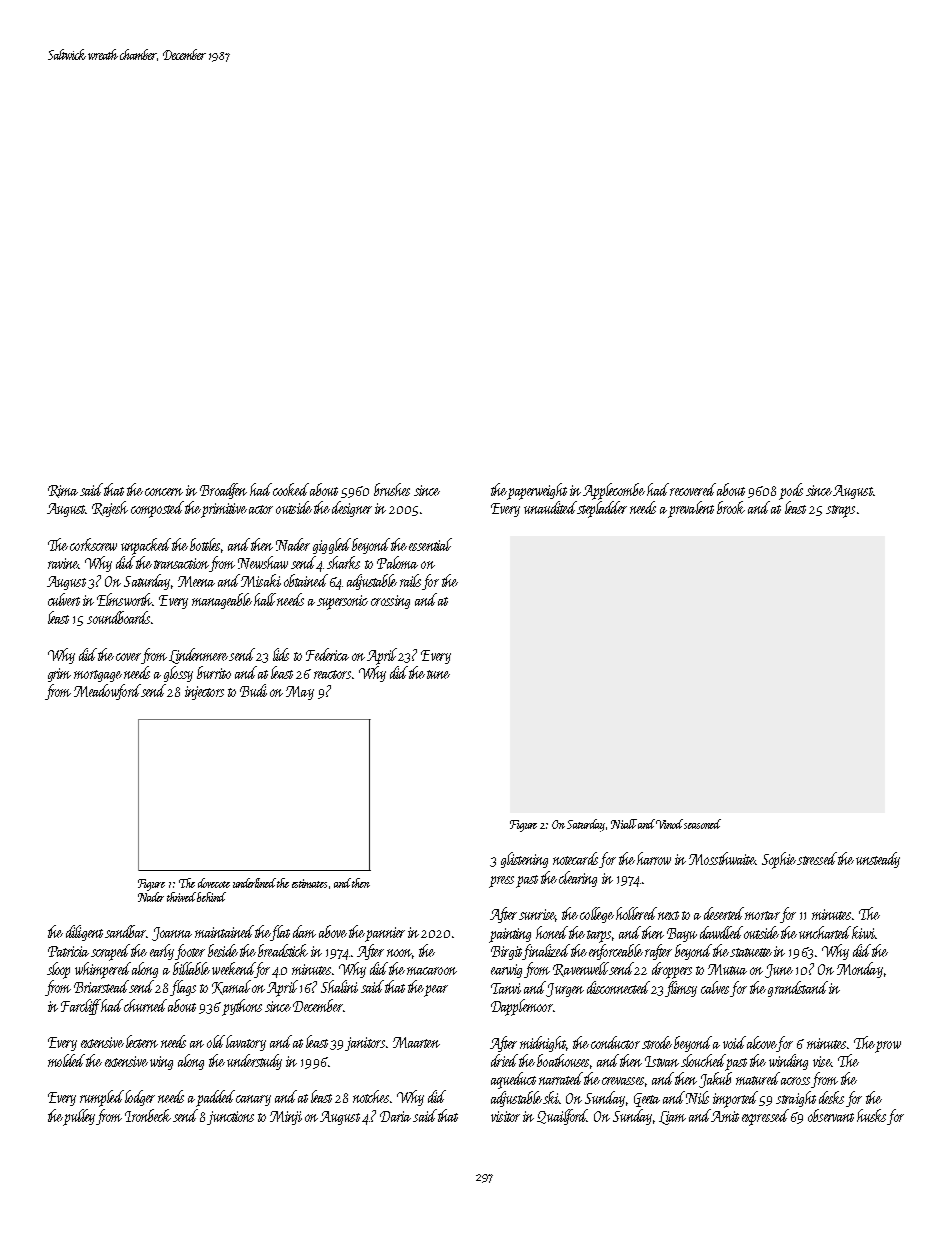  I want to click on Monday, so click(860, 970).
